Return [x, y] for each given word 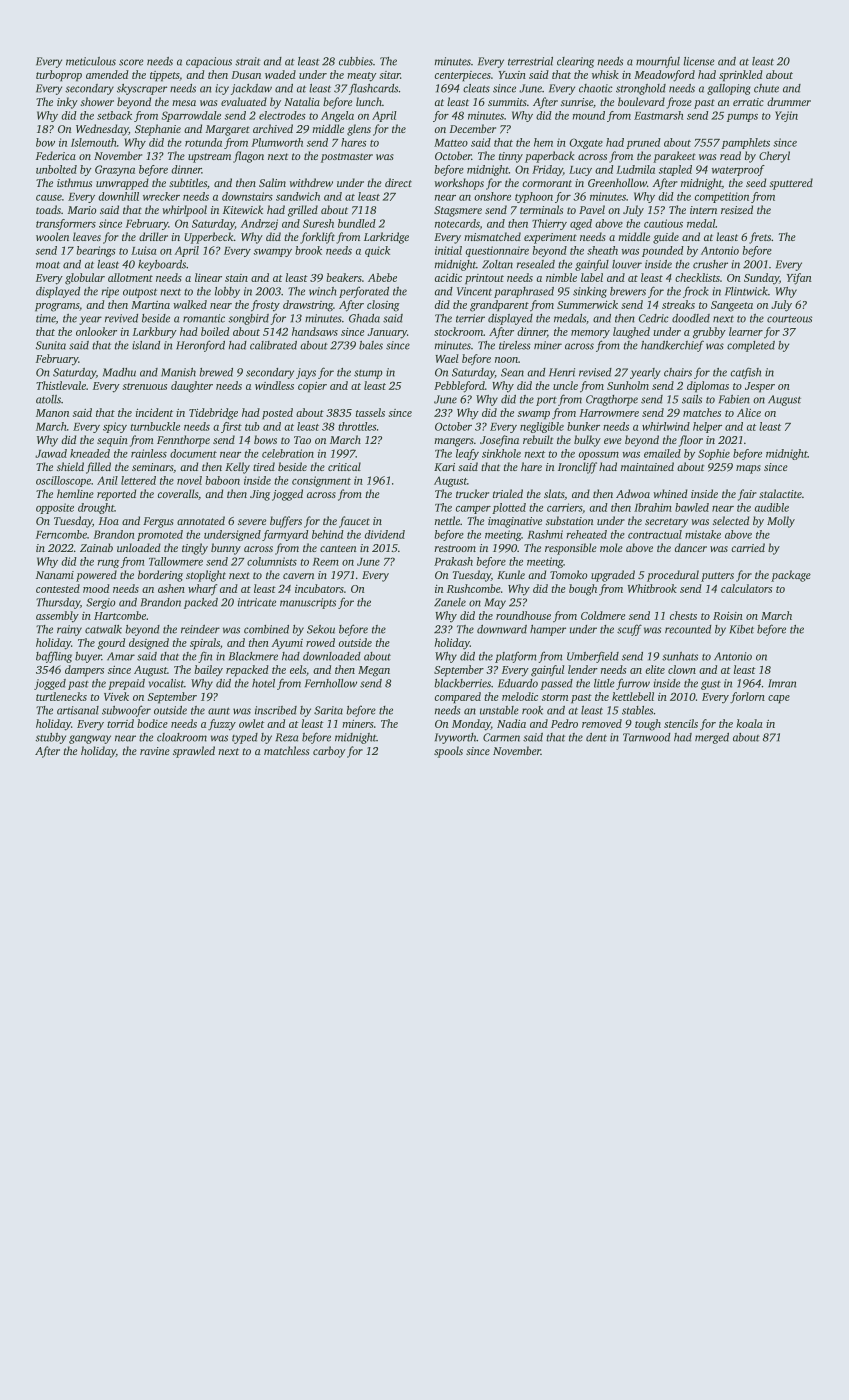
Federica [56, 155]
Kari [444, 467]
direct [398, 182]
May [495, 603]
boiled [215, 331]
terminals [541, 209]
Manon [52, 413]
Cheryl [774, 157]
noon [506, 360]
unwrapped [122, 184]
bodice [152, 723]
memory [590, 334]
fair [747, 495]
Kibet [742, 629]
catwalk [103, 629]
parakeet [674, 157]
